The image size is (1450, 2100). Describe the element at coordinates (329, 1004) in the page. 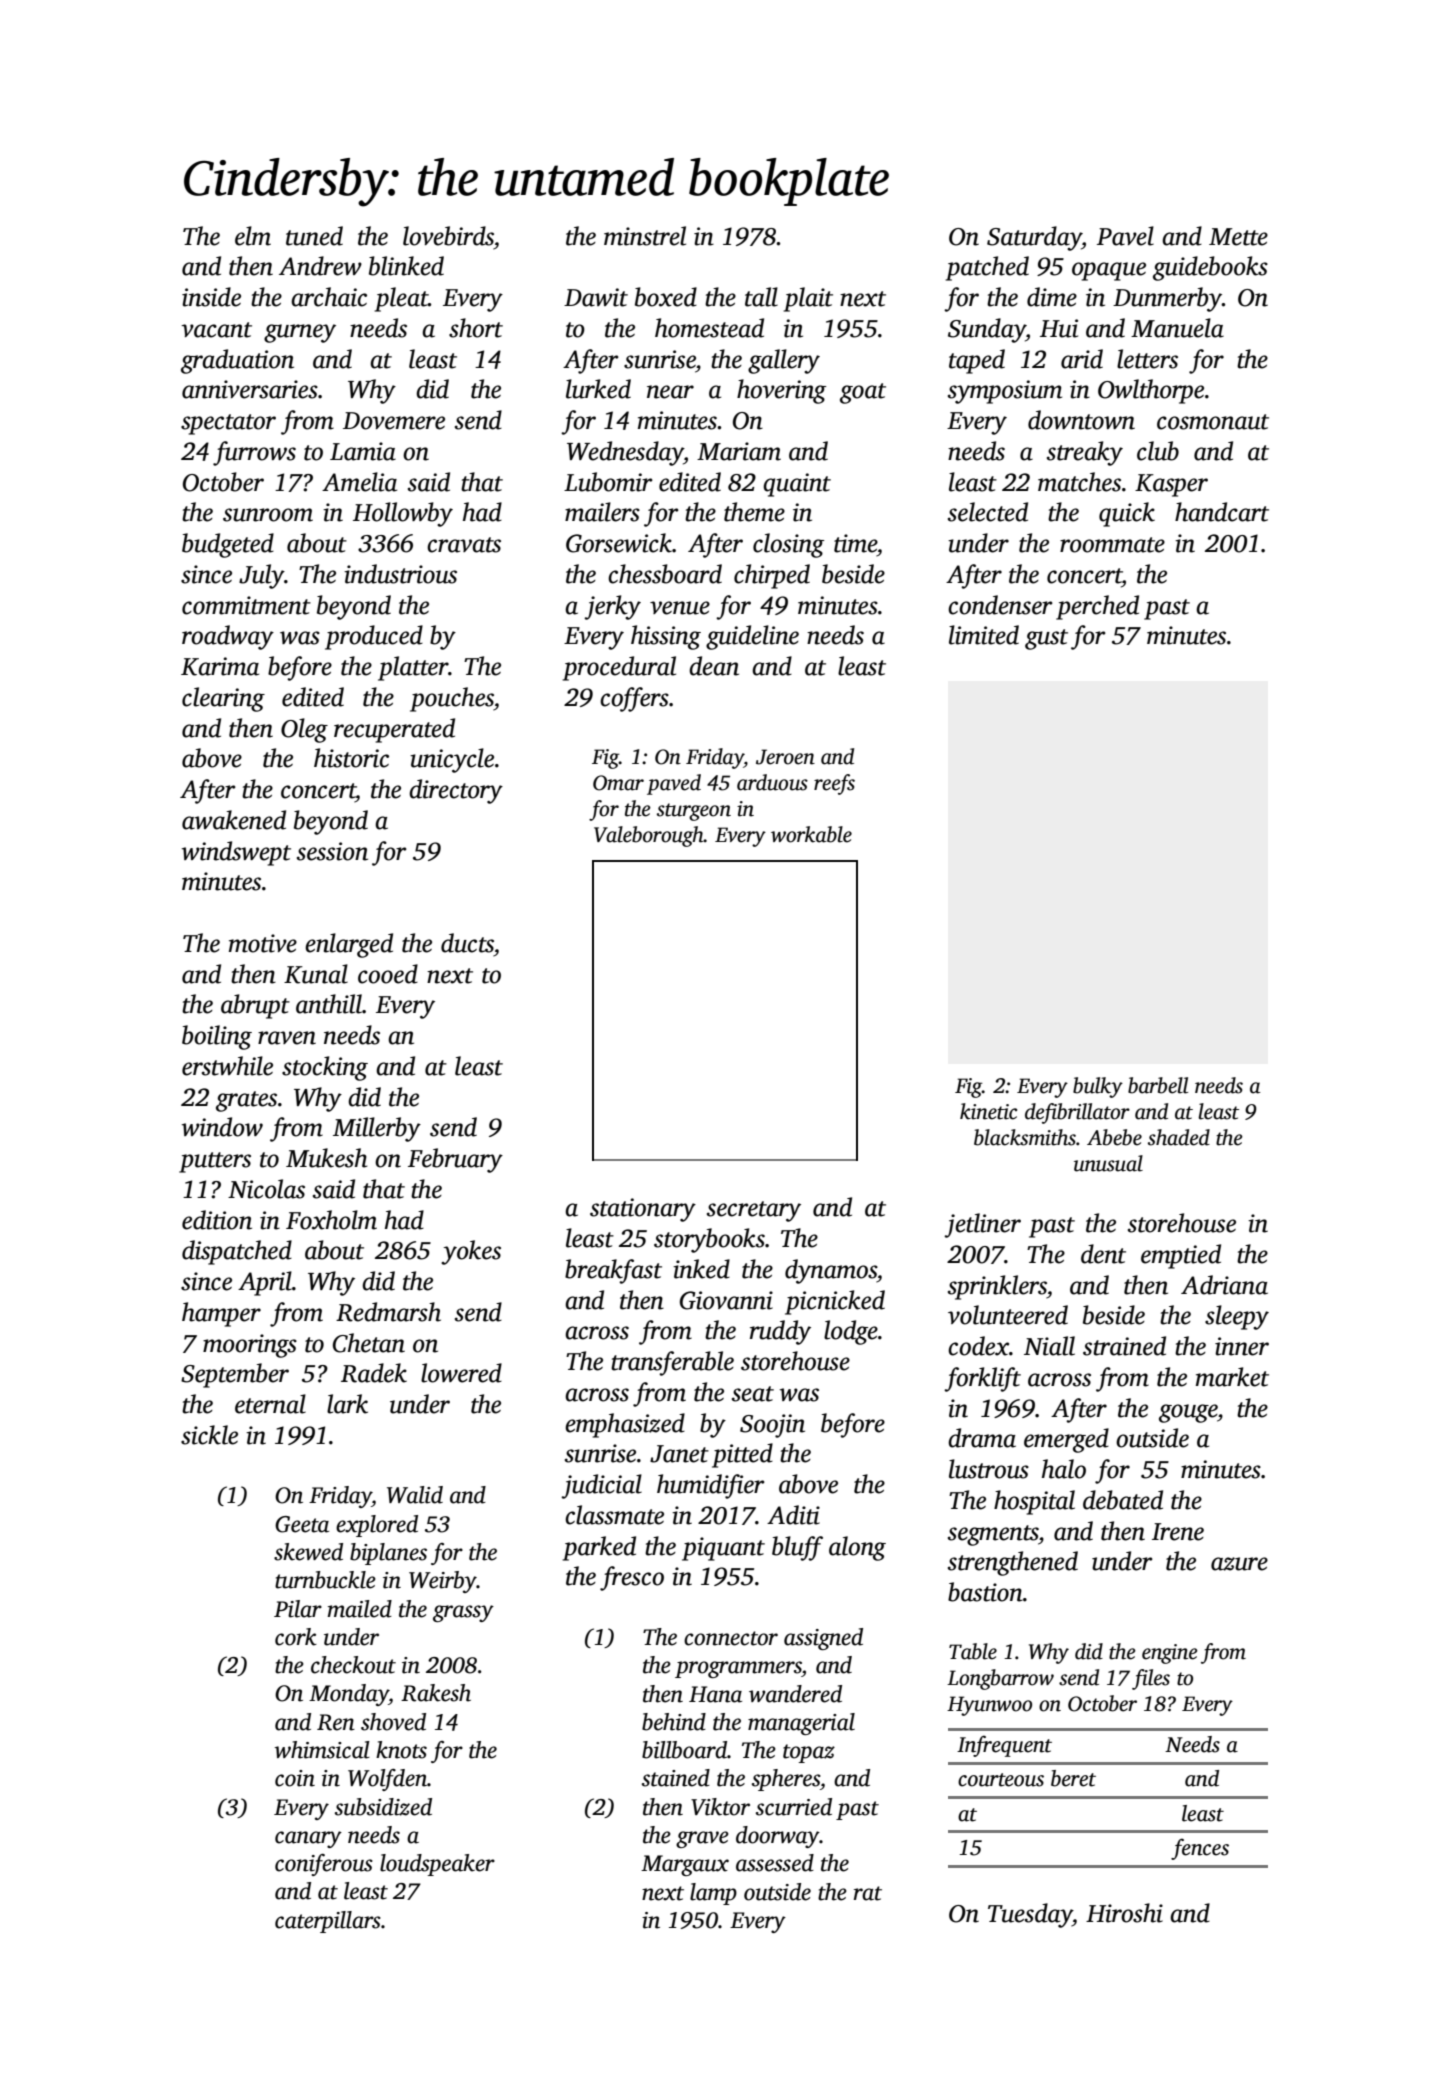

I see `anthill` at that location.
